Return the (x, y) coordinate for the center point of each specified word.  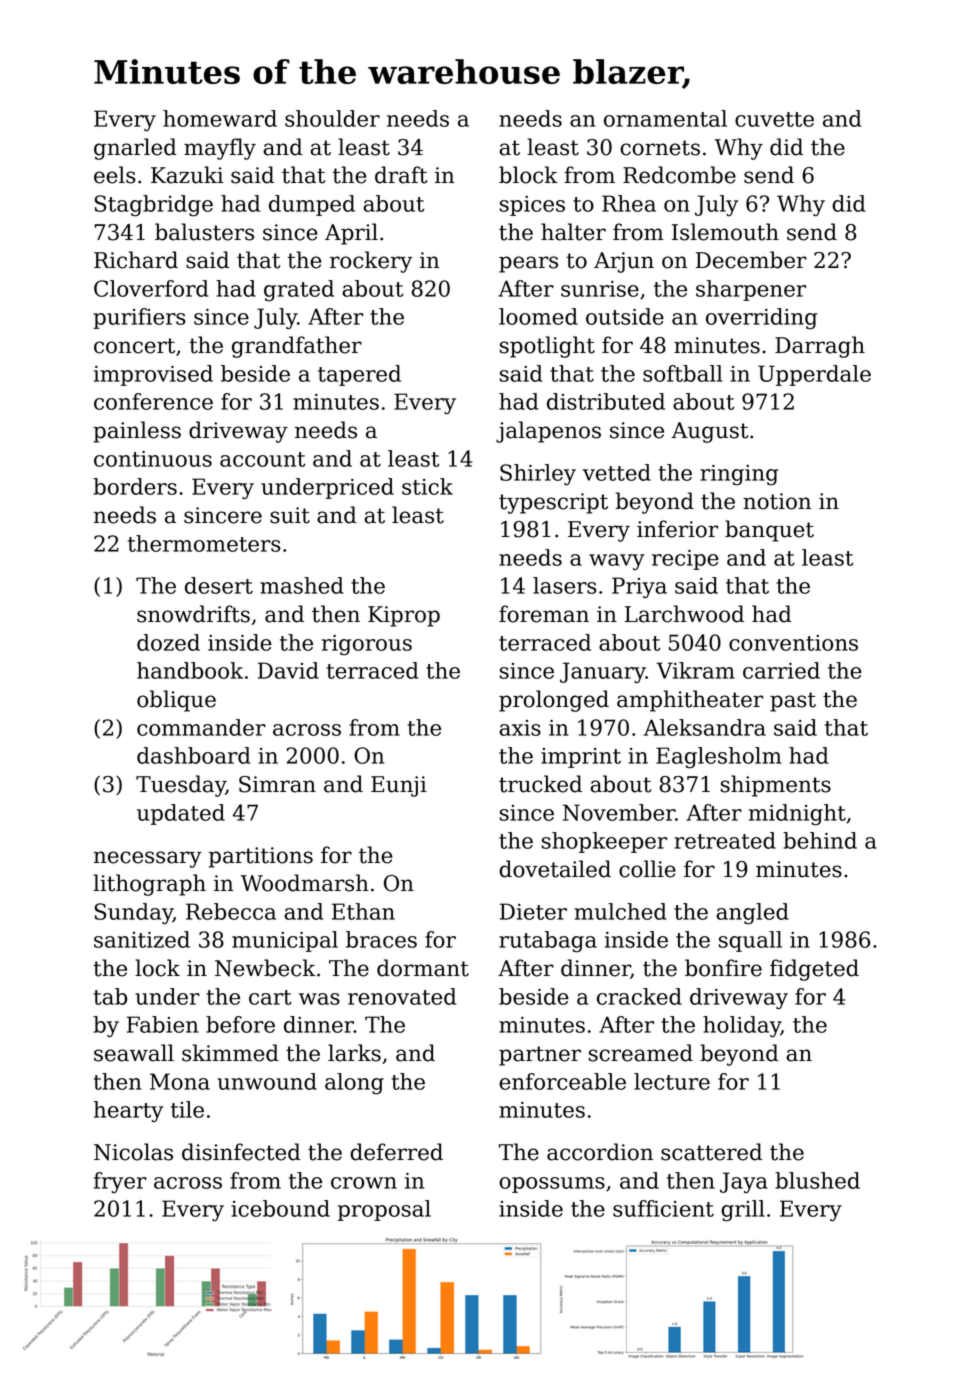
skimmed (230, 1053)
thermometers (204, 543)
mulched (620, 911)
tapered (359, 375)
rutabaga (548, 942)
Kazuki (187, 175)
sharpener (751, 290)
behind (820, 840)
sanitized (142, 939)
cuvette (774, 119)
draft (401, 175)
